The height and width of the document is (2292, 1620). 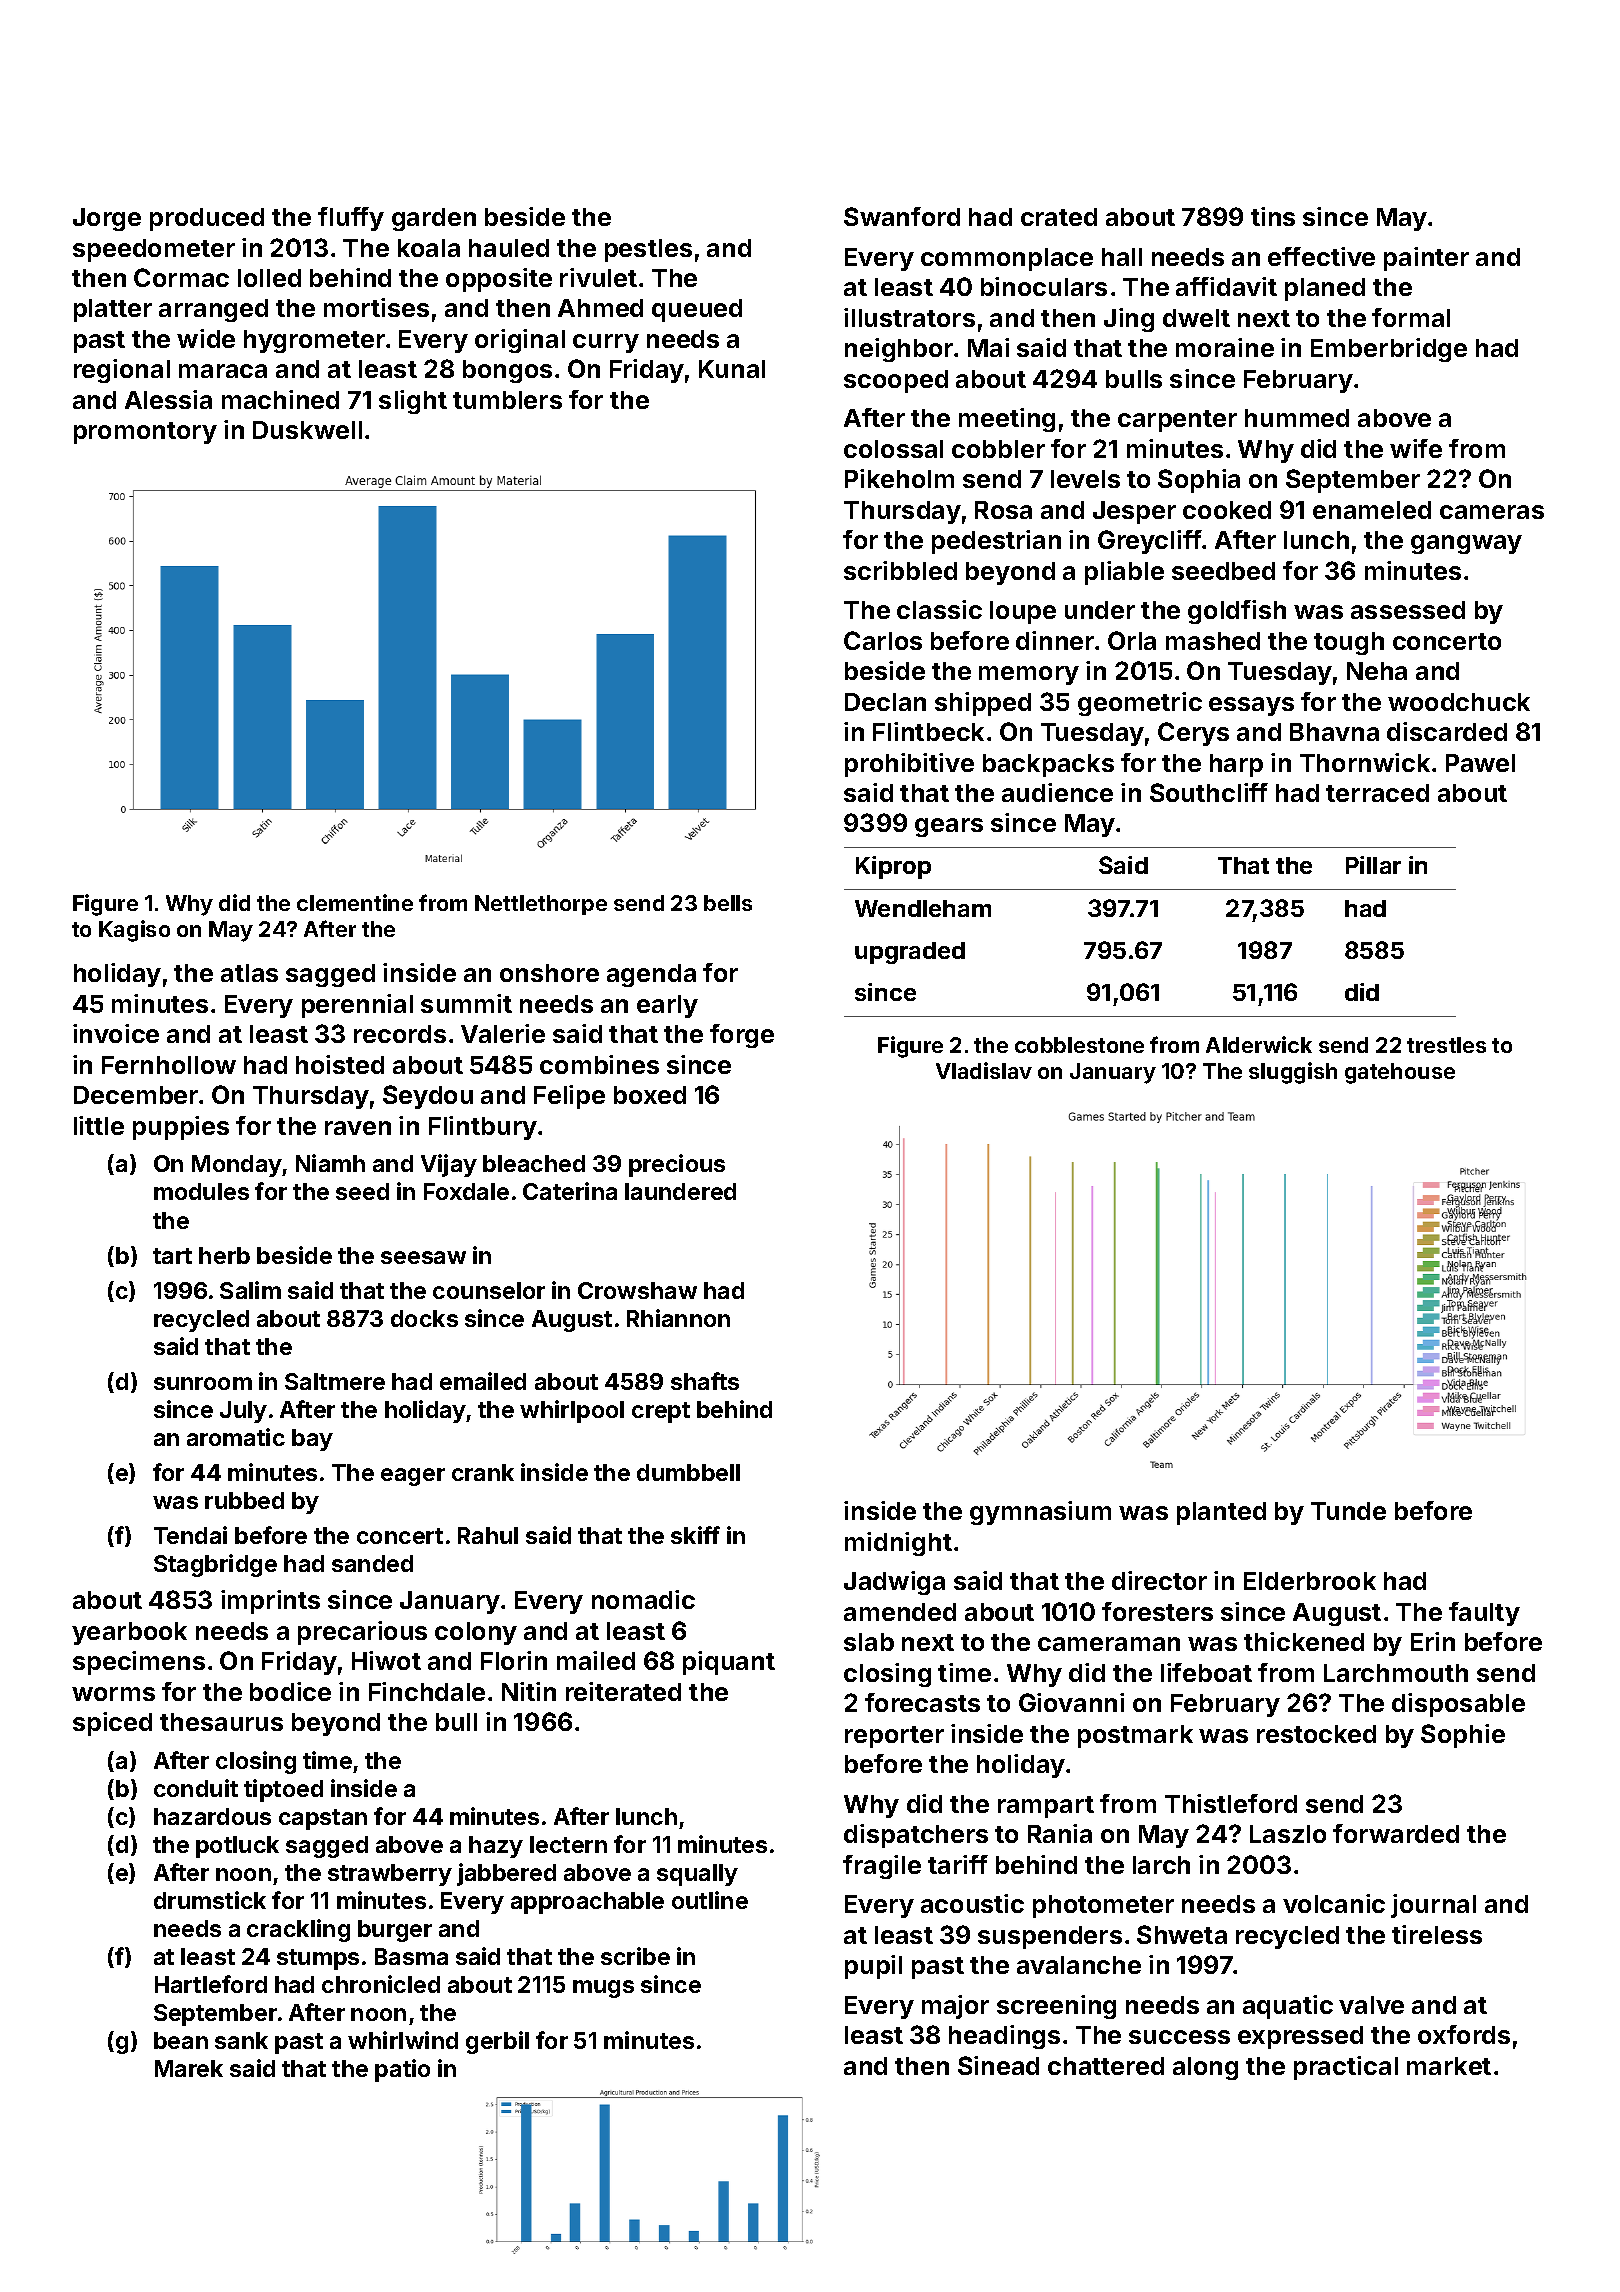 What do you see at coordinates (357, 1006) in the document?
I see `perennial` at bounding box center [357, 1006].
